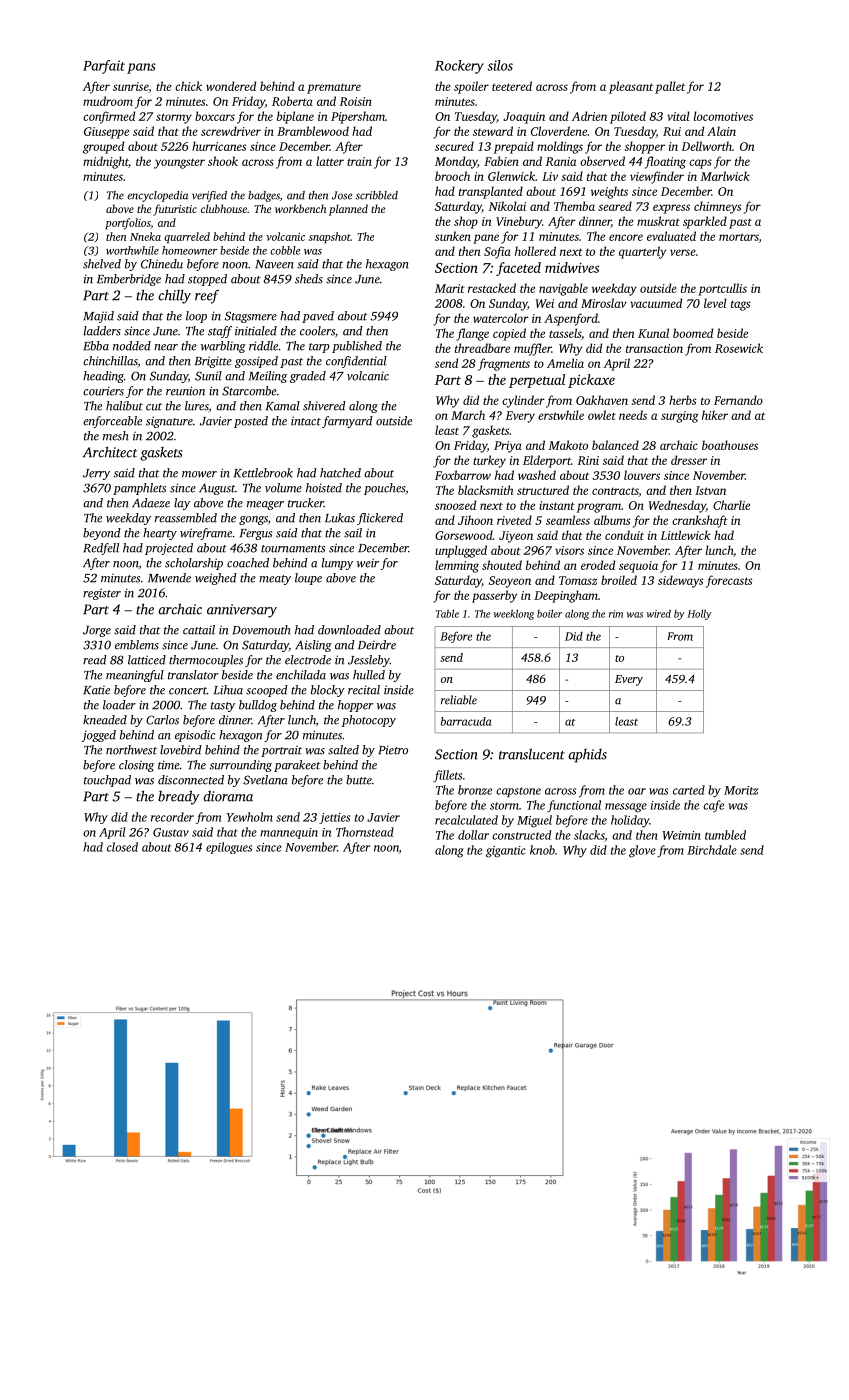 The image size is (849, 1400). I want to click on pans, so click(141, 68).
